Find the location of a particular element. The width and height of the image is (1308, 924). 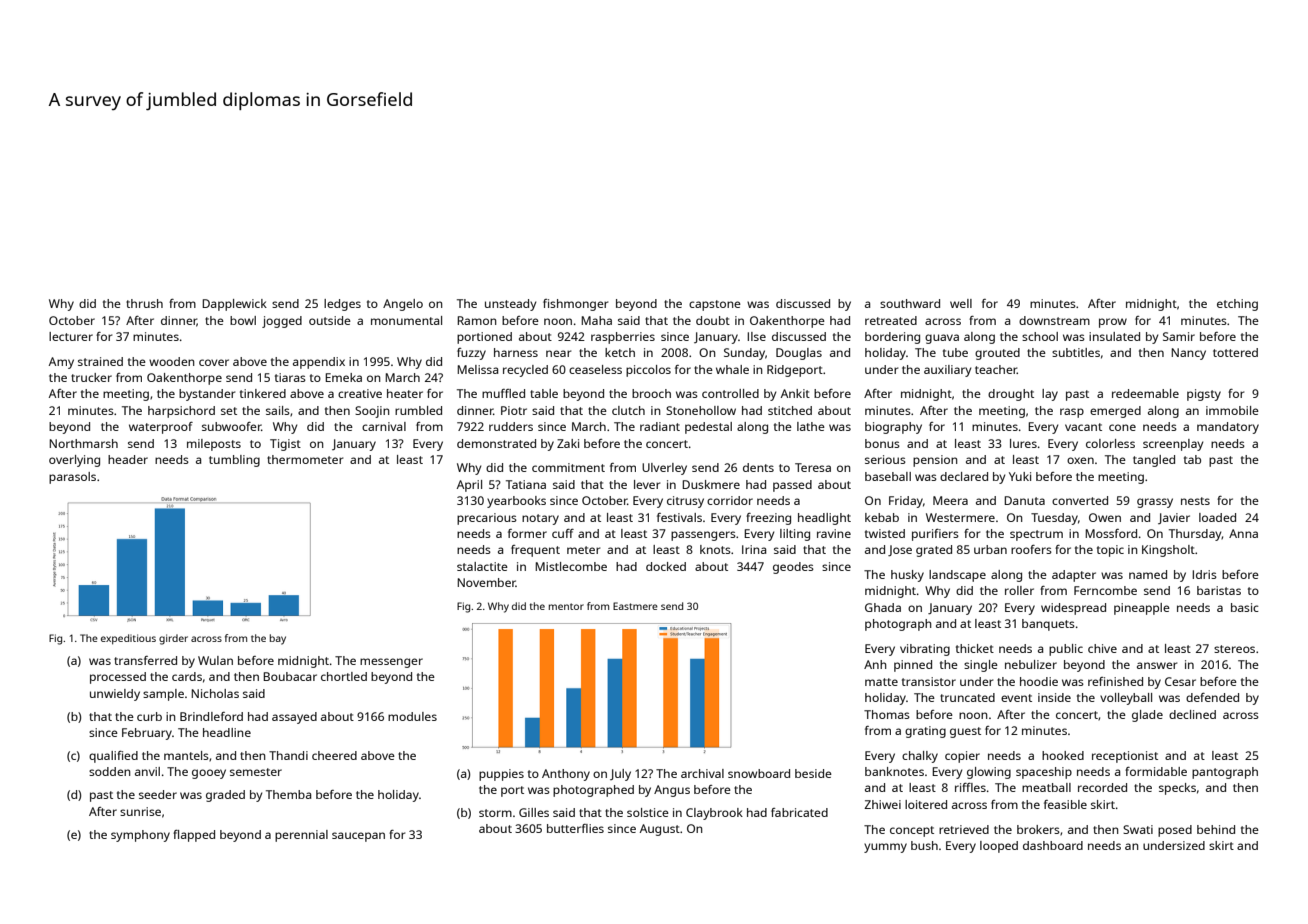

parasols is located at coordinates (72, 478).
